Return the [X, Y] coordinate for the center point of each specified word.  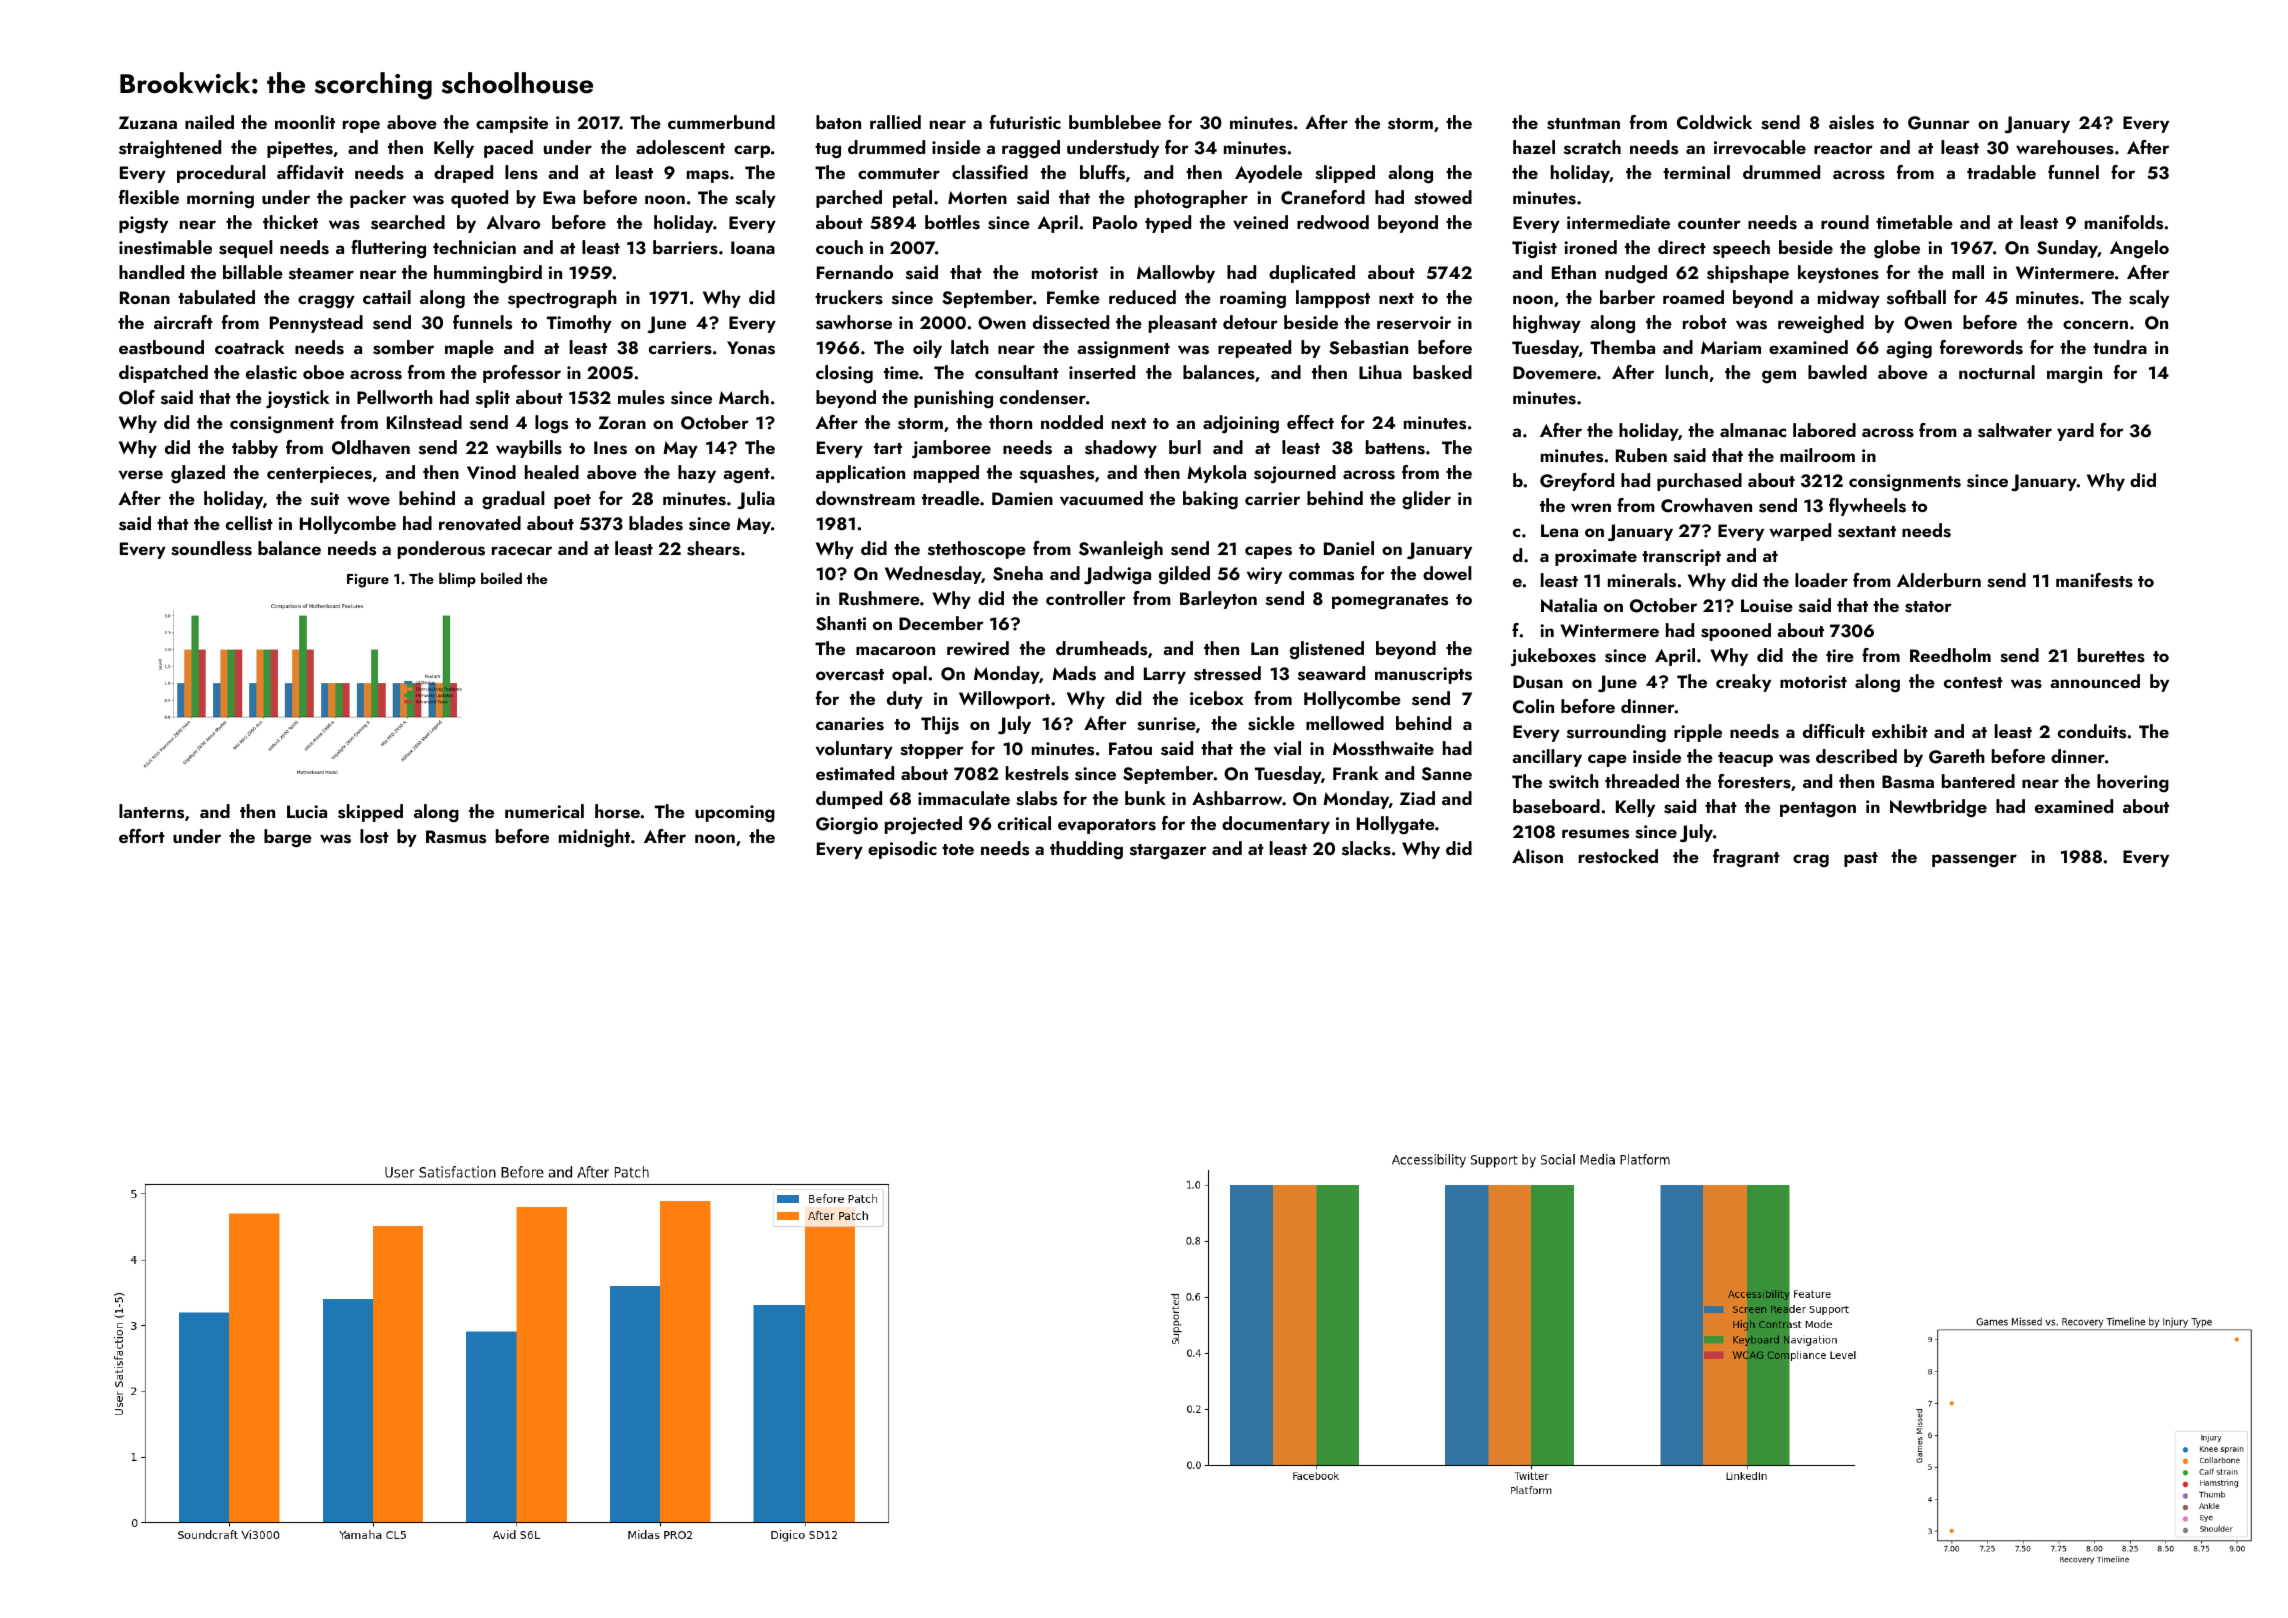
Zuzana [148, 122]
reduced [1142, 297]
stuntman [1583, 124]
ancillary [1547, 758]
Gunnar [1939, 123]
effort [142, 836]
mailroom [1817, 455]
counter [1709, 223]
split [493, 399]
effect [1310, 422]
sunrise [1166, 724]
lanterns [151, 811]
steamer [321, 274]
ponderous [441, 550]
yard [2075, 432]
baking [1210, 500]
